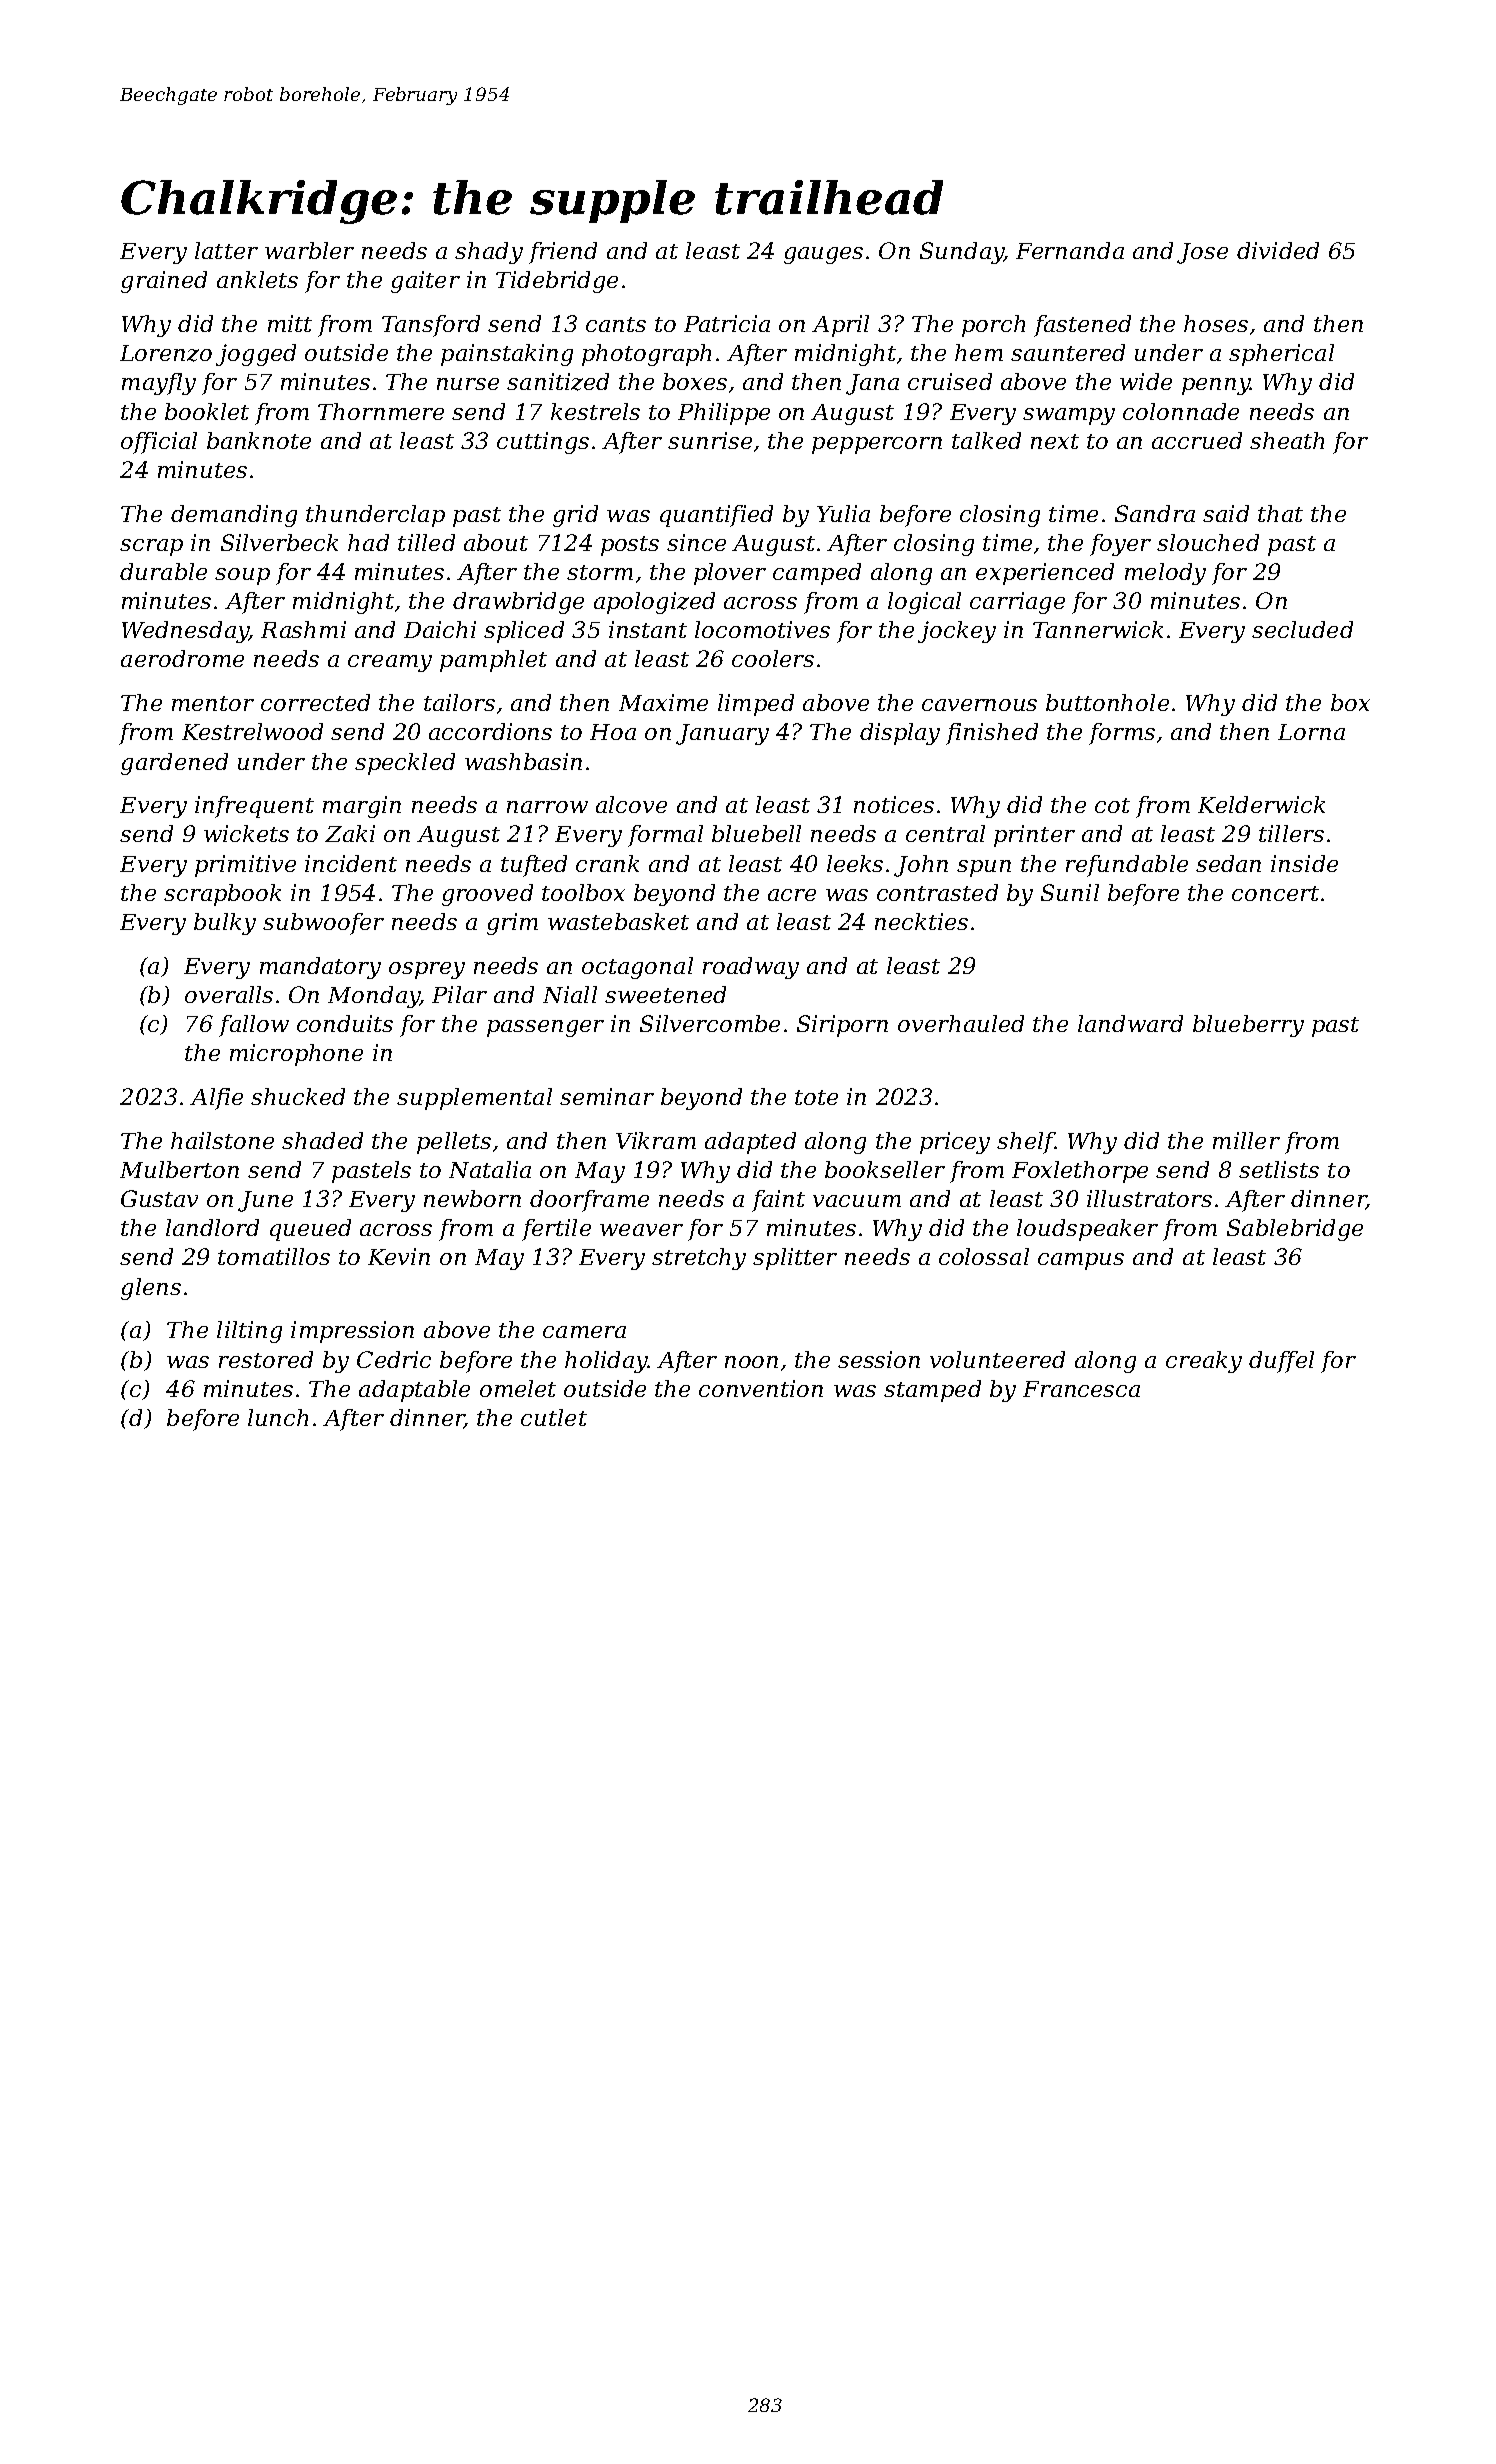 This screenshot has width=1496, height=2464. Describe the element at coordinates (756, 705) in the screenshot. I see `limped` at that location.
